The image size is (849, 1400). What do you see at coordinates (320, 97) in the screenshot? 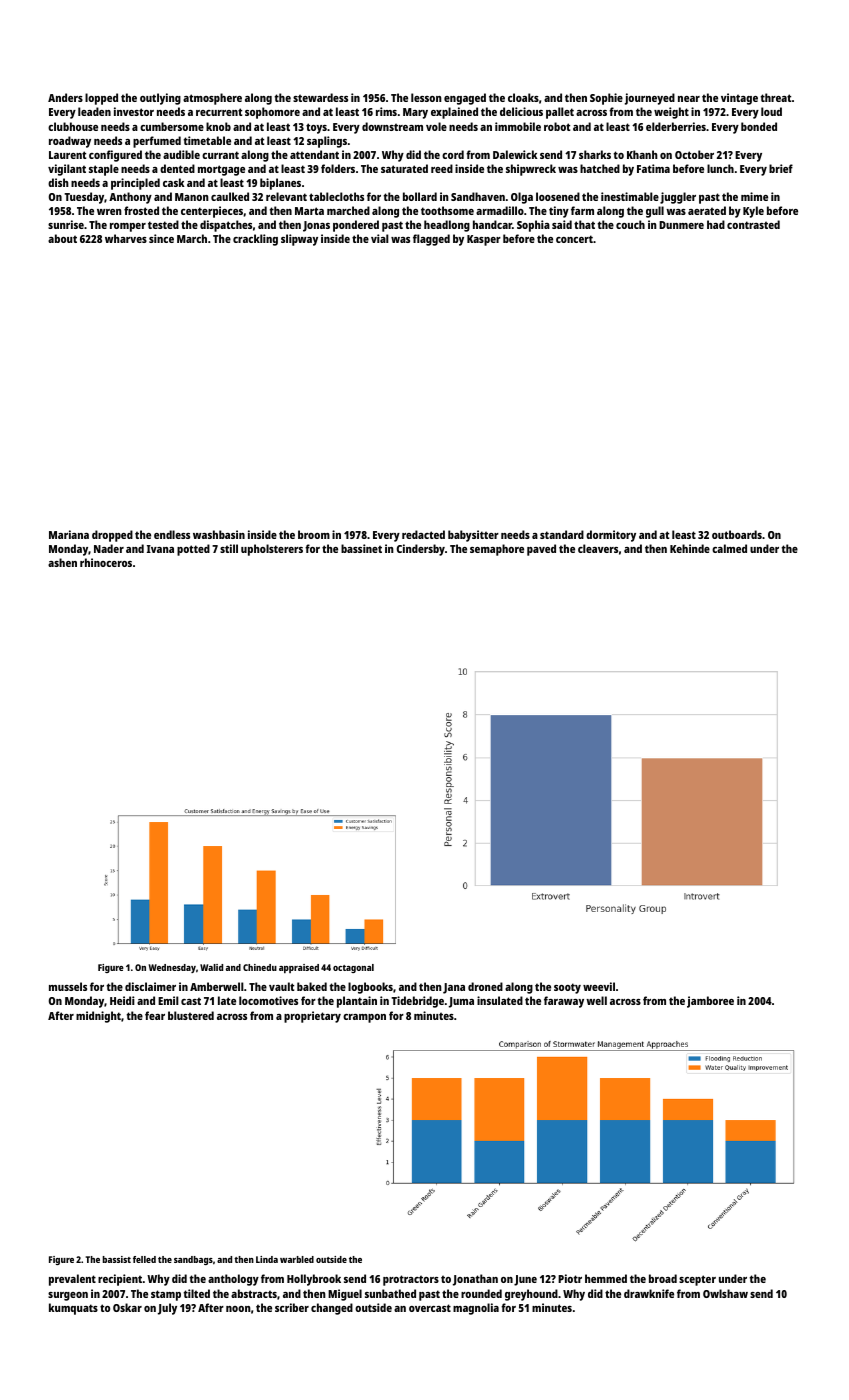
I see `stewardess` at bounding box center [320, 97].
